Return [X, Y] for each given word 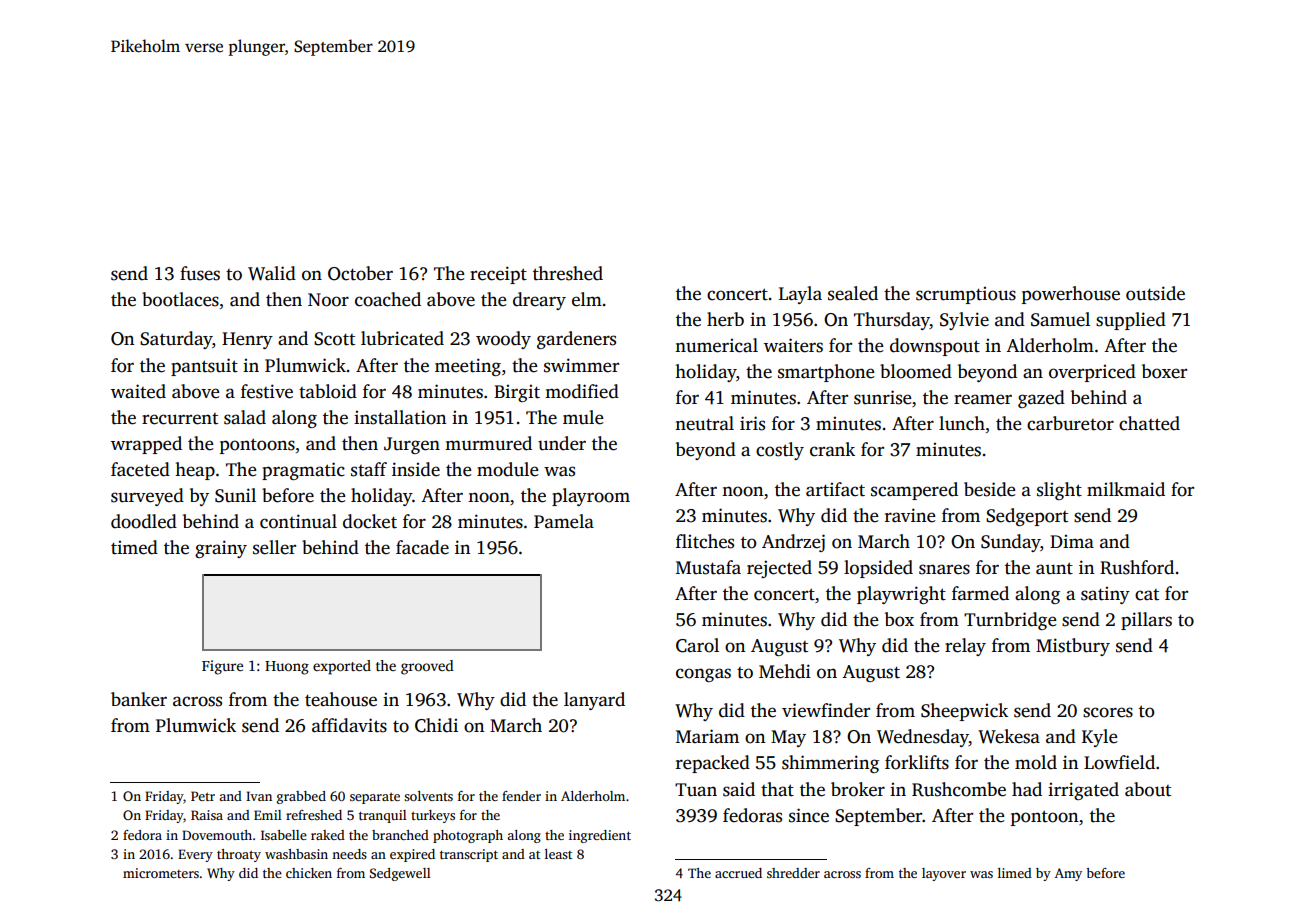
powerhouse [1071, 295]
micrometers [161, 873]
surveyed [147, 497]
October [360, 273]
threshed [568, 273]
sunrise [882, 397]
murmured [488, 443]
